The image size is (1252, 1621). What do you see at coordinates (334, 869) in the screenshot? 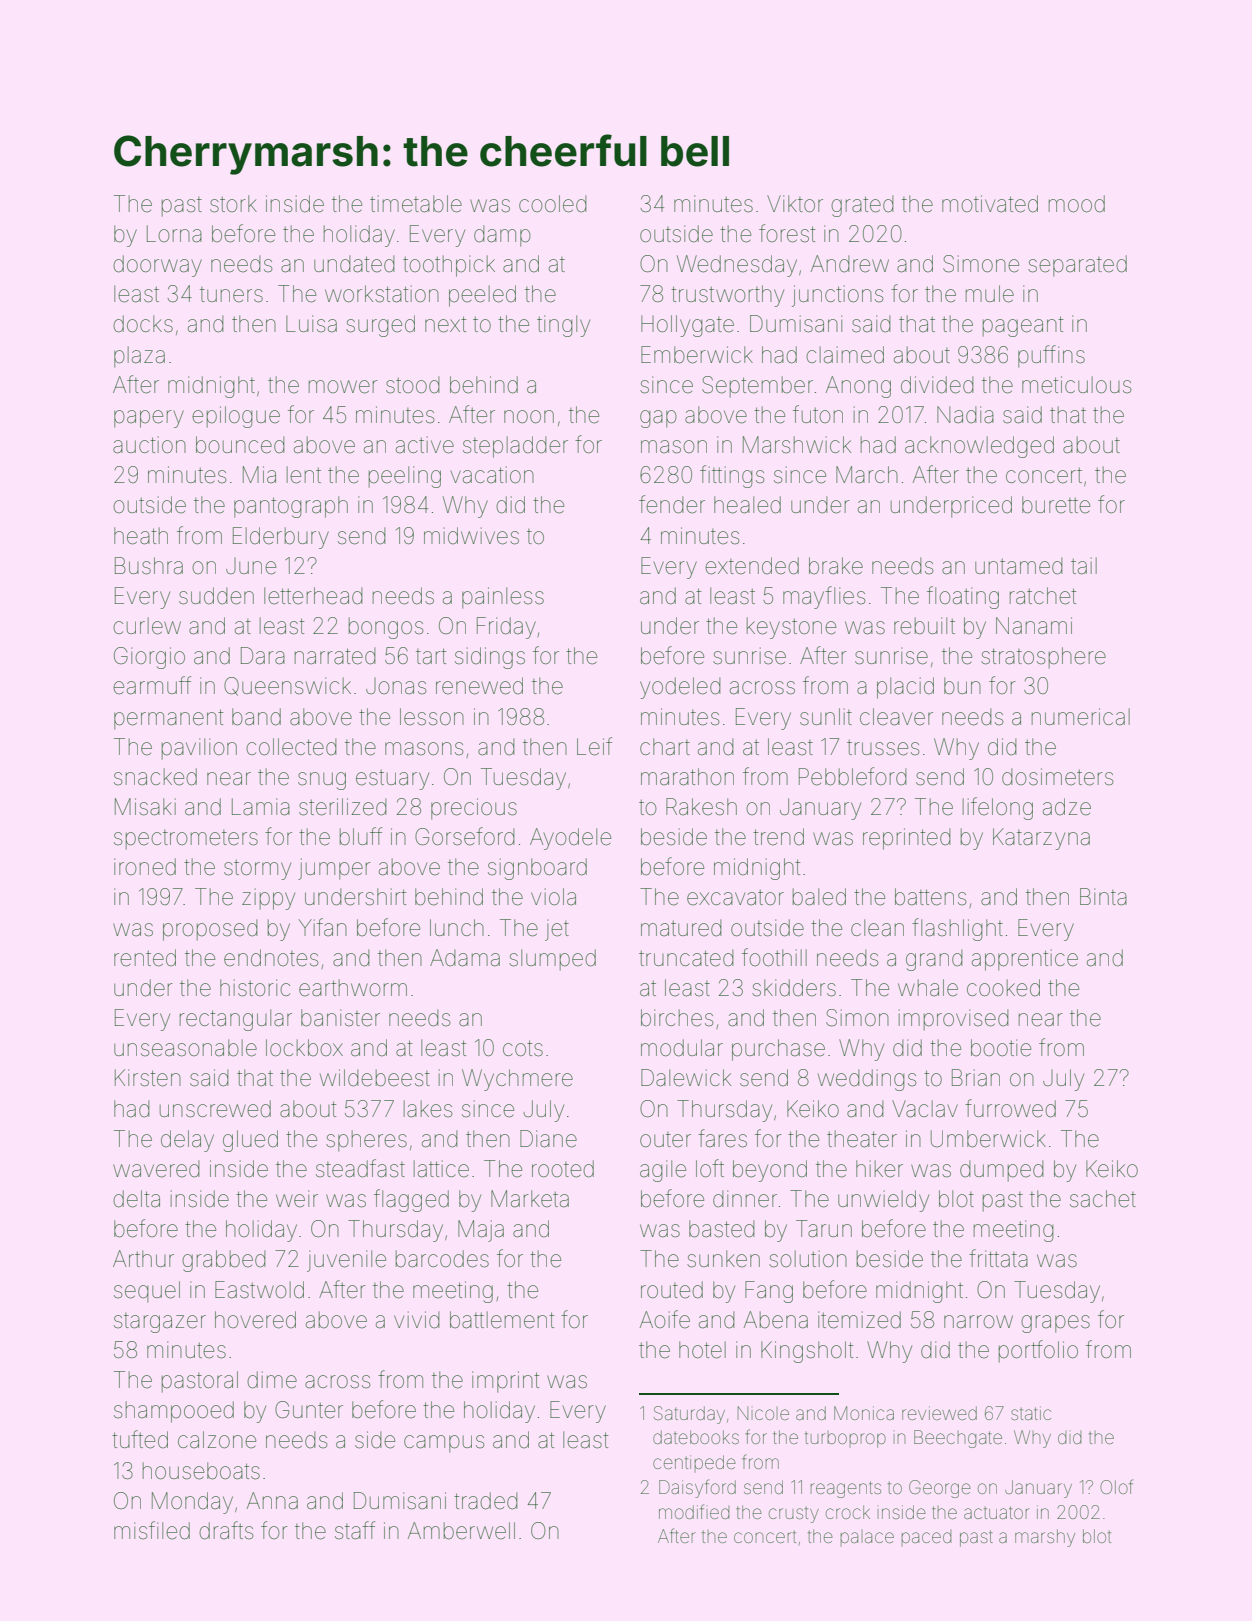
I see `jumper` at bounding box center [334, 869].
